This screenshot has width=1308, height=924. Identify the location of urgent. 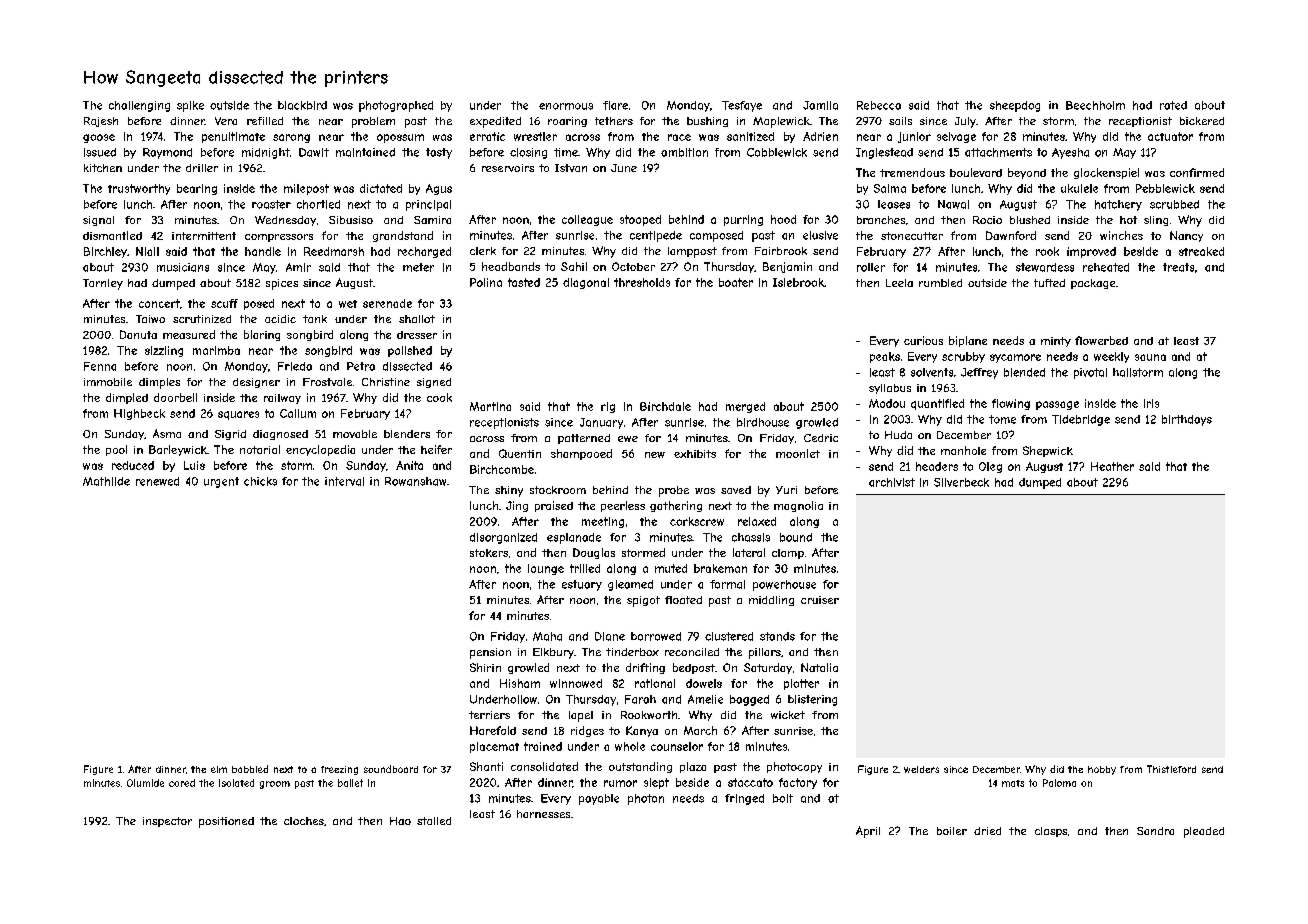
(221, 482).
